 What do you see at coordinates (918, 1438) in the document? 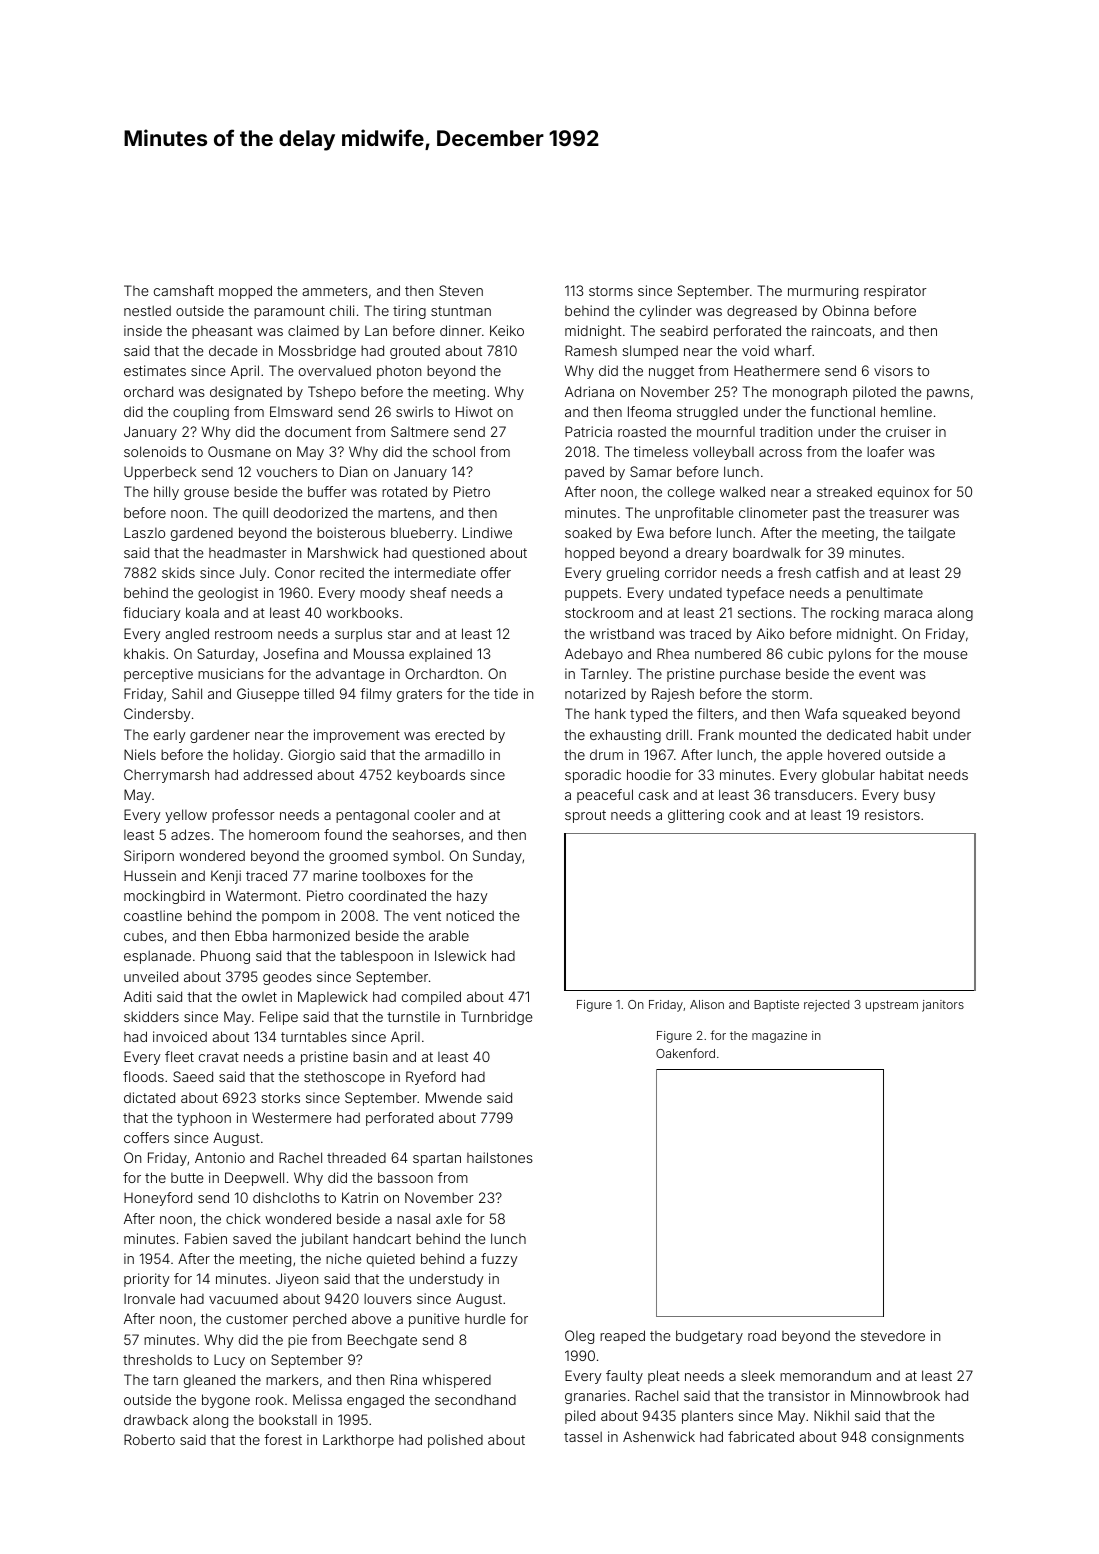
I see `consignments` at bounding box center [918, 1438].
